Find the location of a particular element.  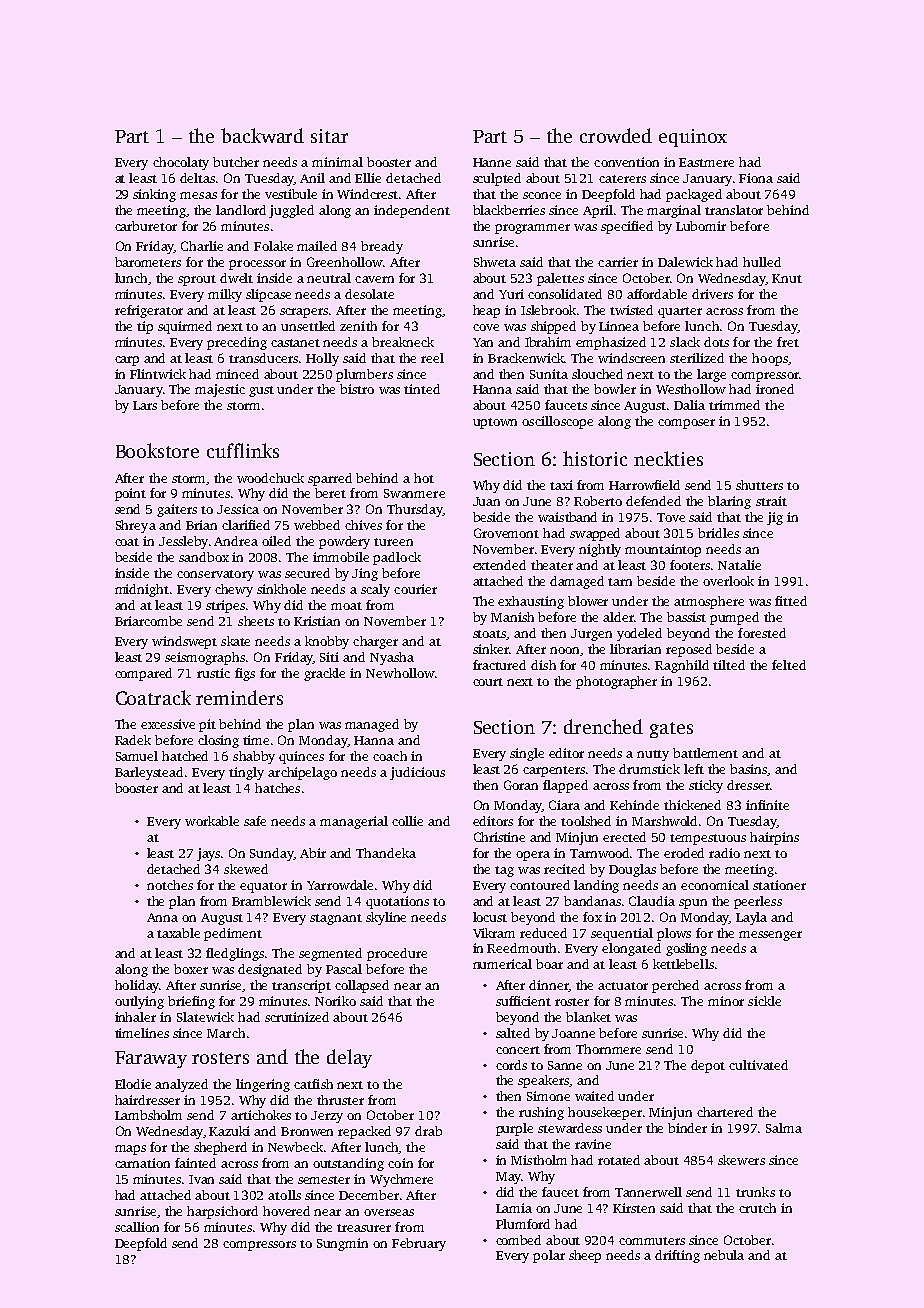

backward is located at coordinates (262, 135).
